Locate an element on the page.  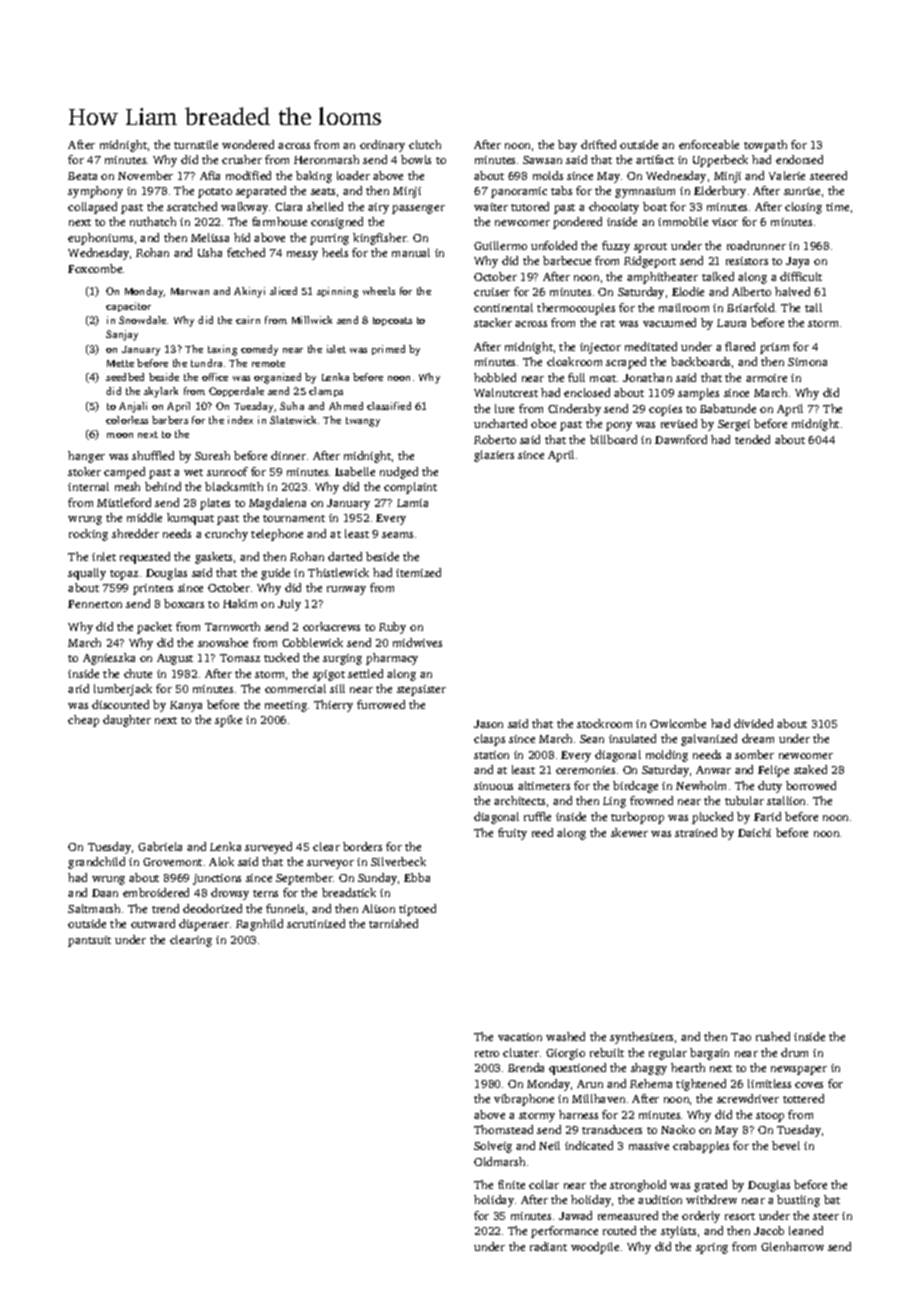
spike is located at coordinates (228, 721).
